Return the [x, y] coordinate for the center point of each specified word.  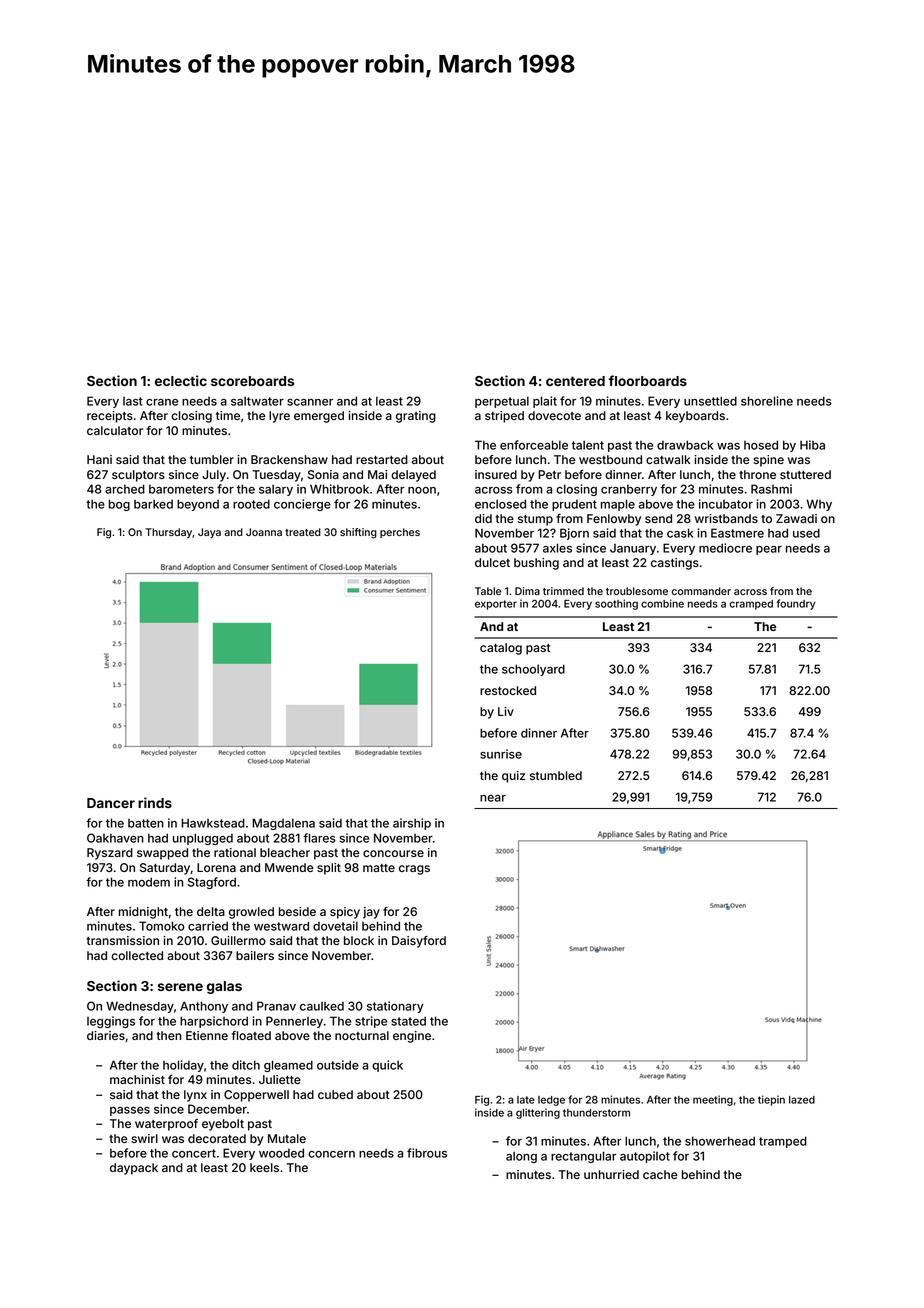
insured [496, 474]
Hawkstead [213, 823]
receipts [110, 417]
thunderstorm [596, 1113]
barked [153, 504]
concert [194, 1153]
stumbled [556, 775]
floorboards [647, 380]
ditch [246, 1065]
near [493, 798]
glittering [538, 1113]
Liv [506, 711]
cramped [751, 605]
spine [768, 461]
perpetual [502, 402]
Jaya [209, 533]
